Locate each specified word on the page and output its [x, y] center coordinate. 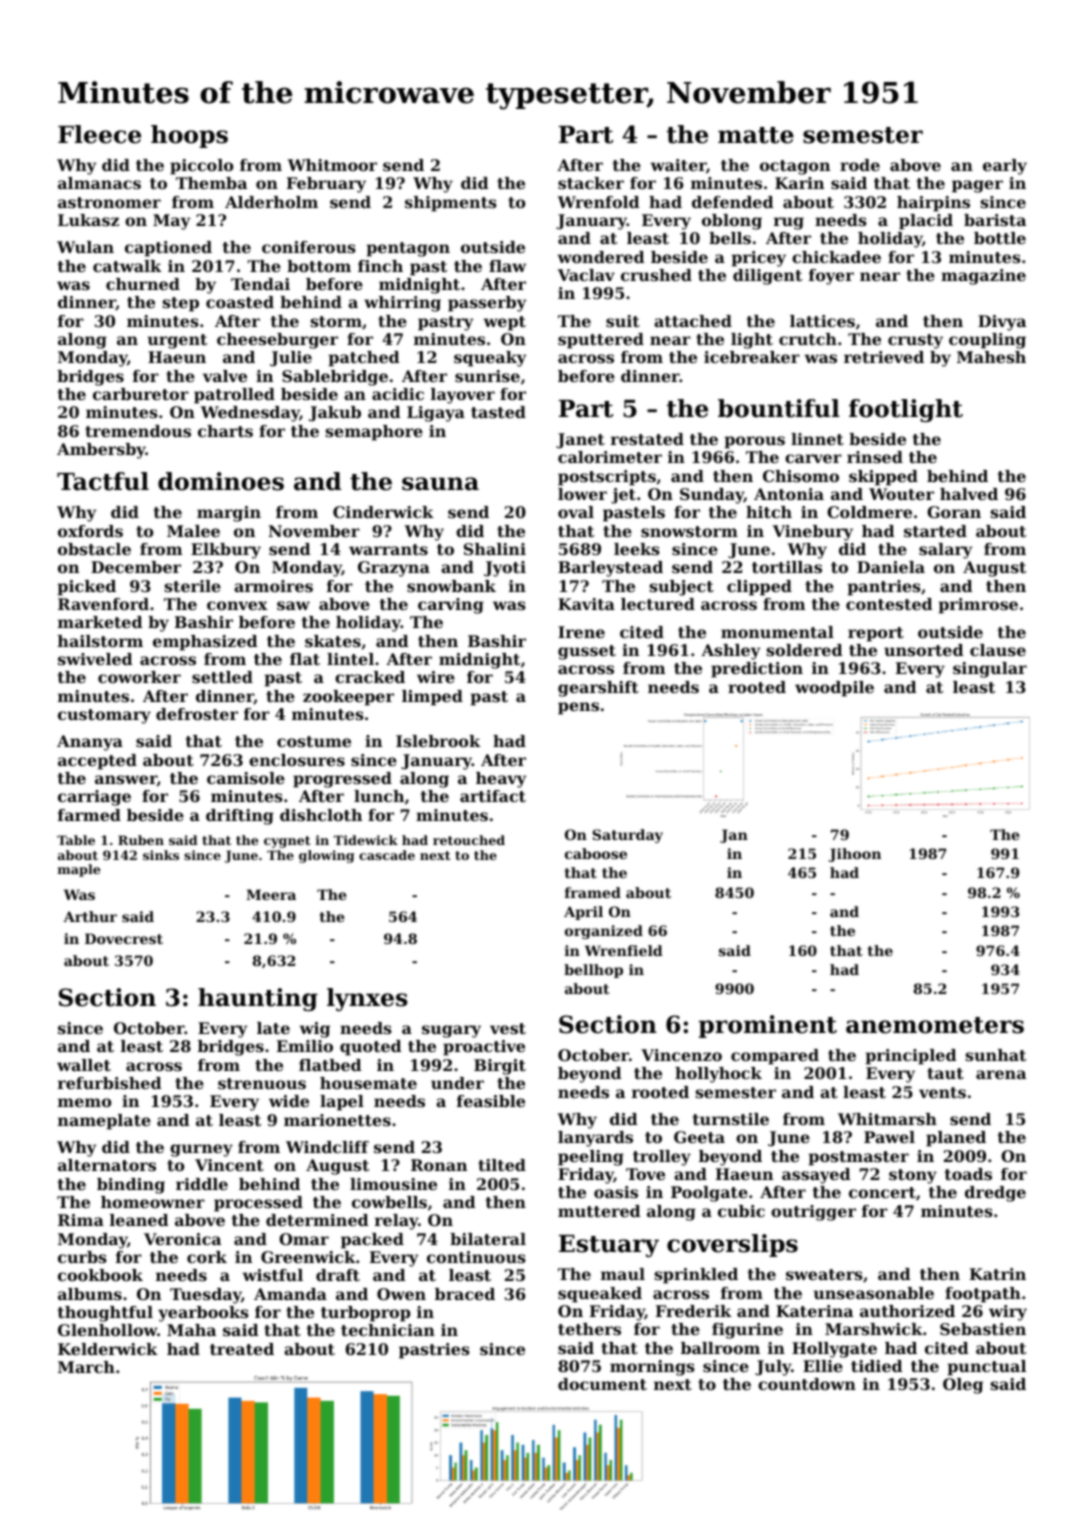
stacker [591, 183]
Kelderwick [108, 1349]
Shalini [495, 549]
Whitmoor [332, 165]
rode [860, 165]
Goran [954, 512]
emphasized [205, 643]
